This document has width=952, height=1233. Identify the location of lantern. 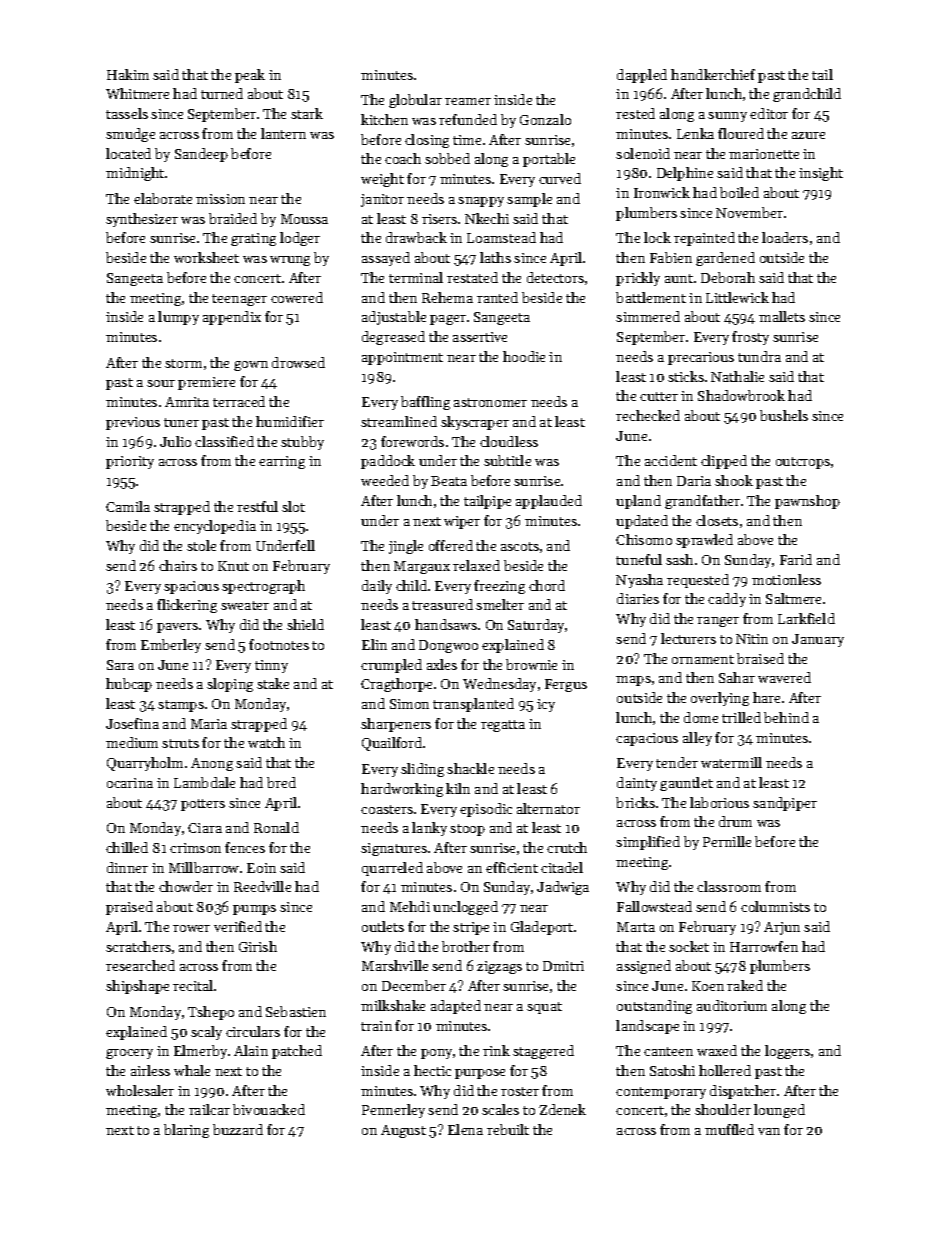
(283, 133).
